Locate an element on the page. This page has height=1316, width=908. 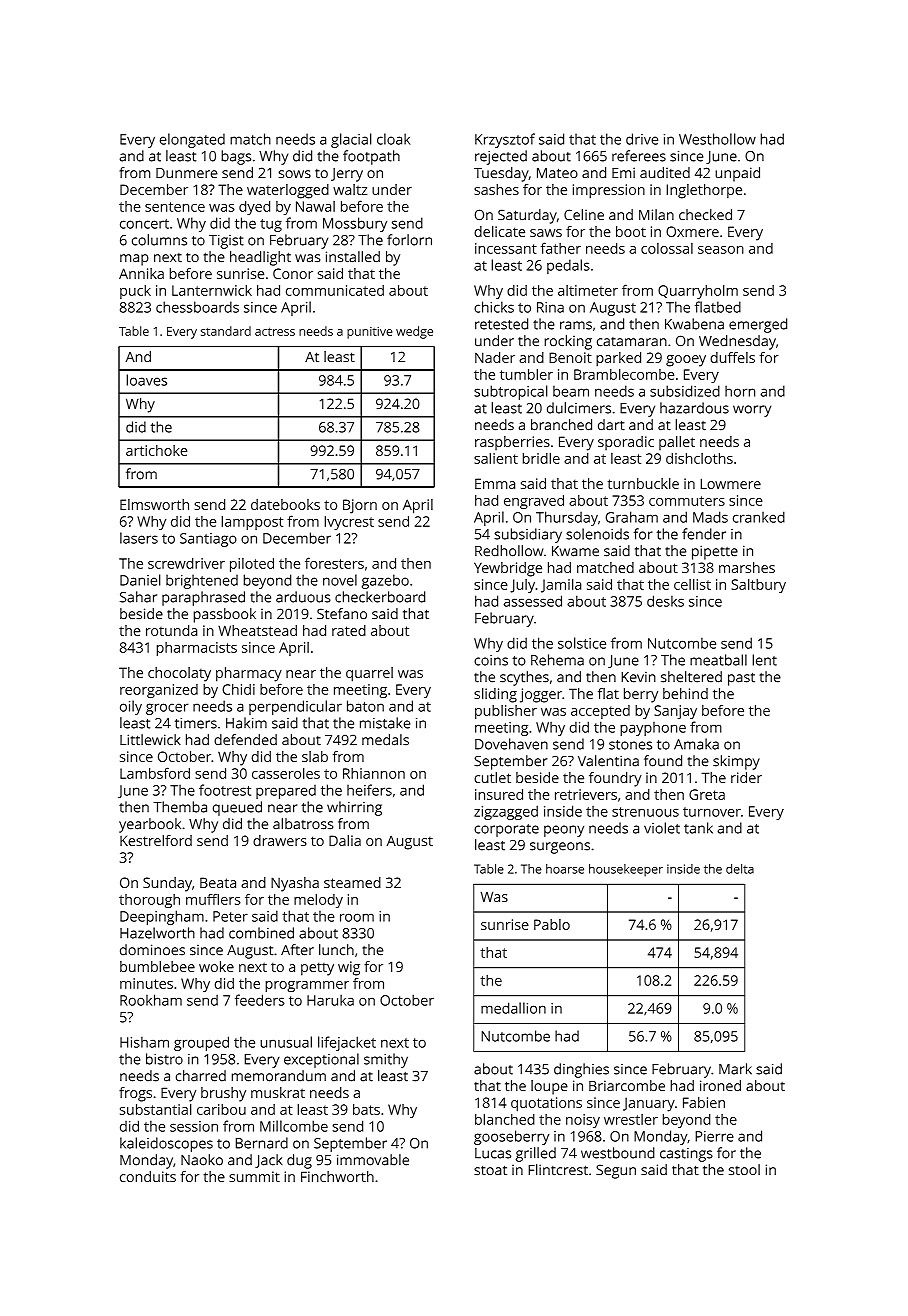
Pablo is located at coordinates (552, 924).
